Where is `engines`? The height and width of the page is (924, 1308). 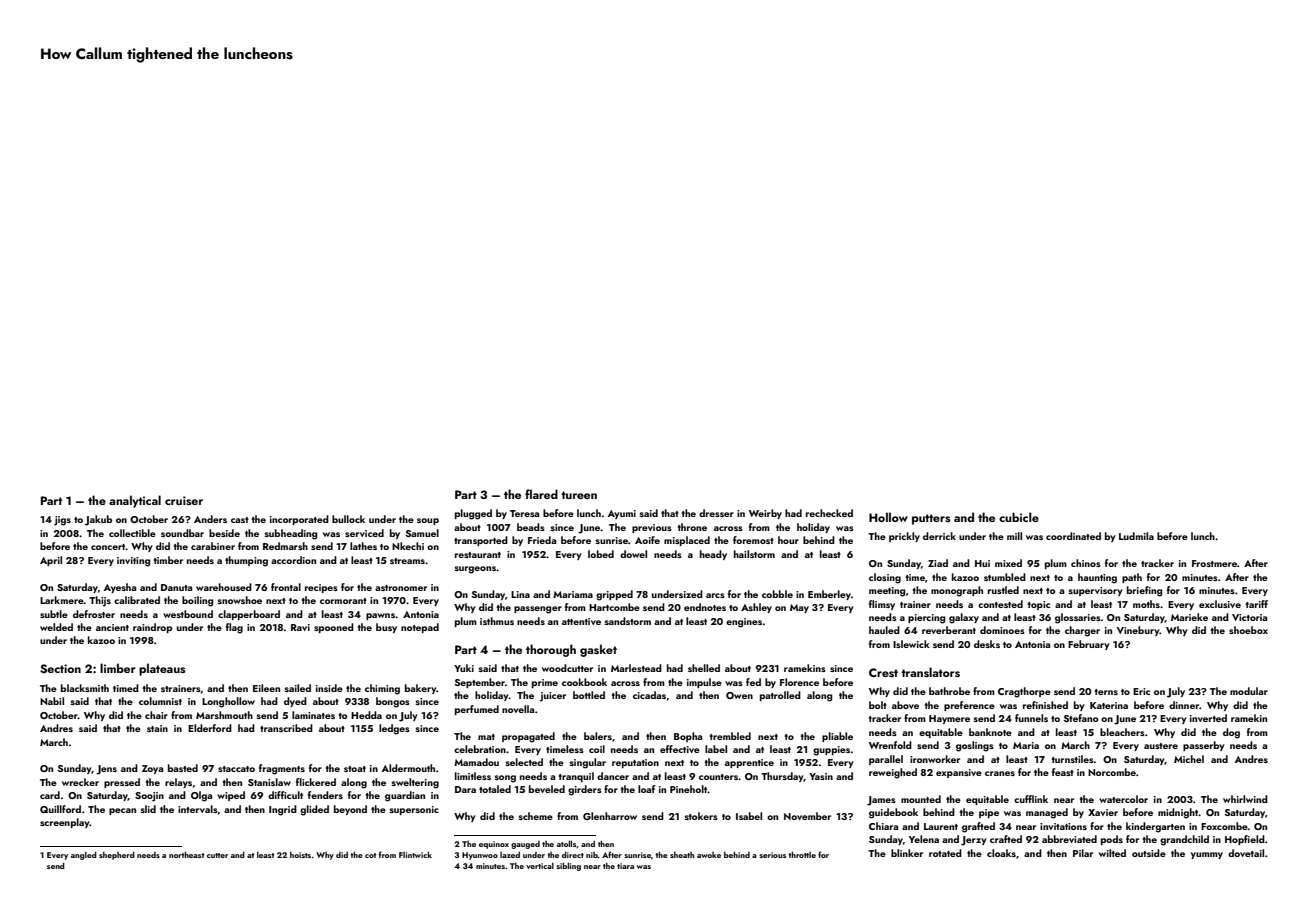 engines is located at coordinates (744, 623).
